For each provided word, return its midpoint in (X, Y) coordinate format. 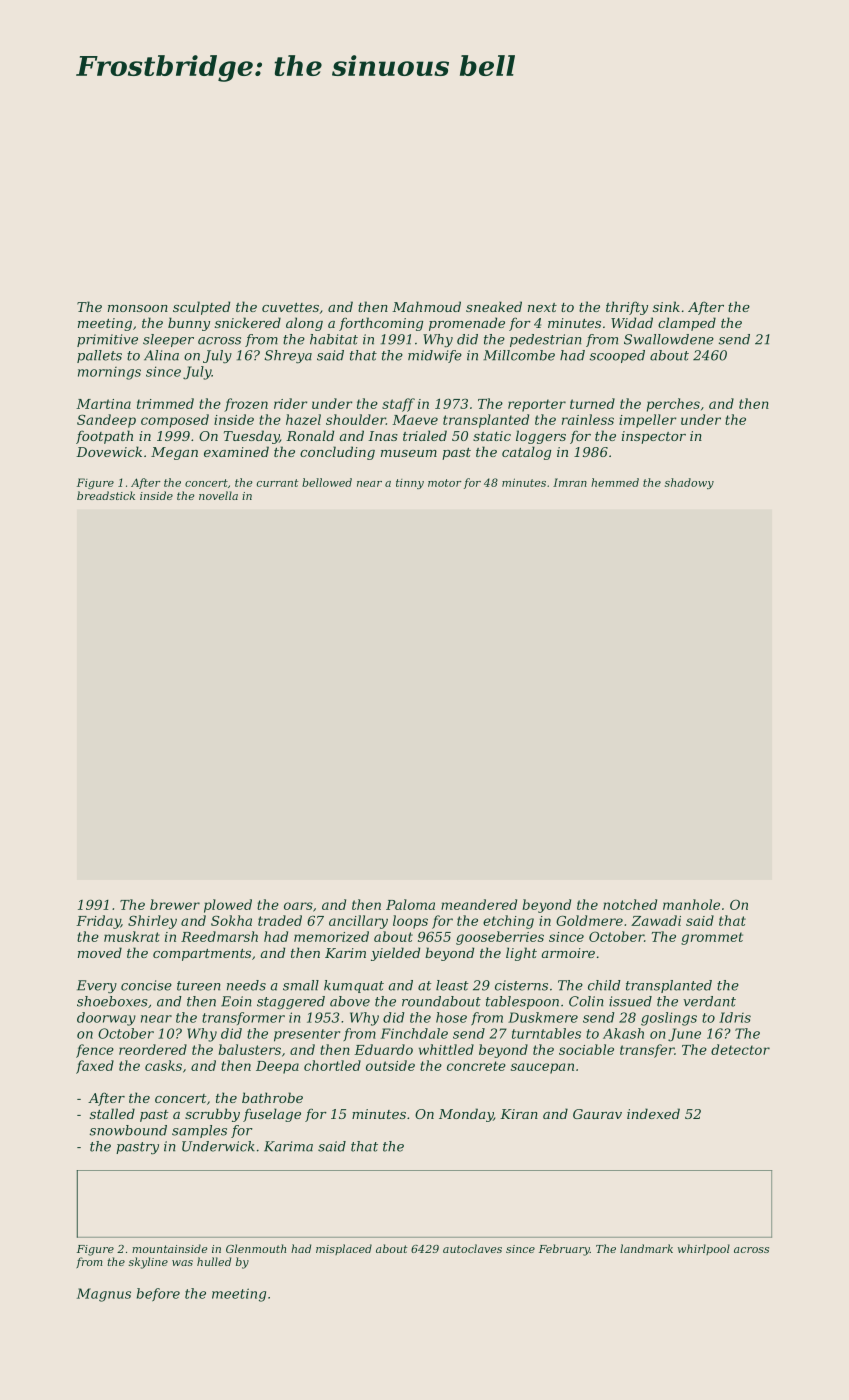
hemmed (615, 482)
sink (666, 306)
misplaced (344, 1249)
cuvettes (290, 307)
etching (508, 922)
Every (97, 987)
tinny (410, 484)
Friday (98, 922)
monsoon (138, 308)
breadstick (106, 495)
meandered (479, 904)
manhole (691, 904)
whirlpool (704, 1249)
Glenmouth (256, 1248)
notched (630, 904)
